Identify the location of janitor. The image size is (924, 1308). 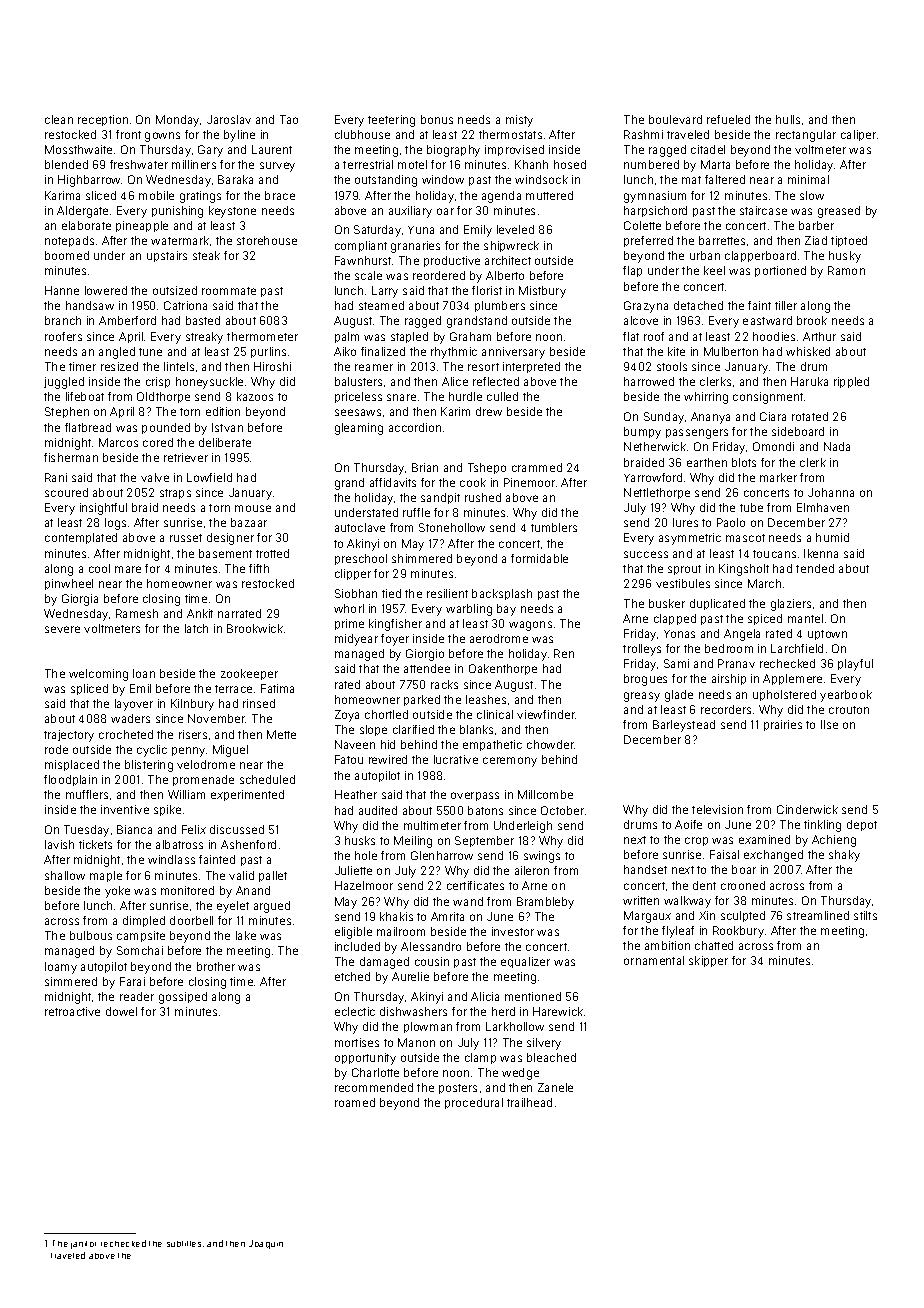
(83, 1245).
